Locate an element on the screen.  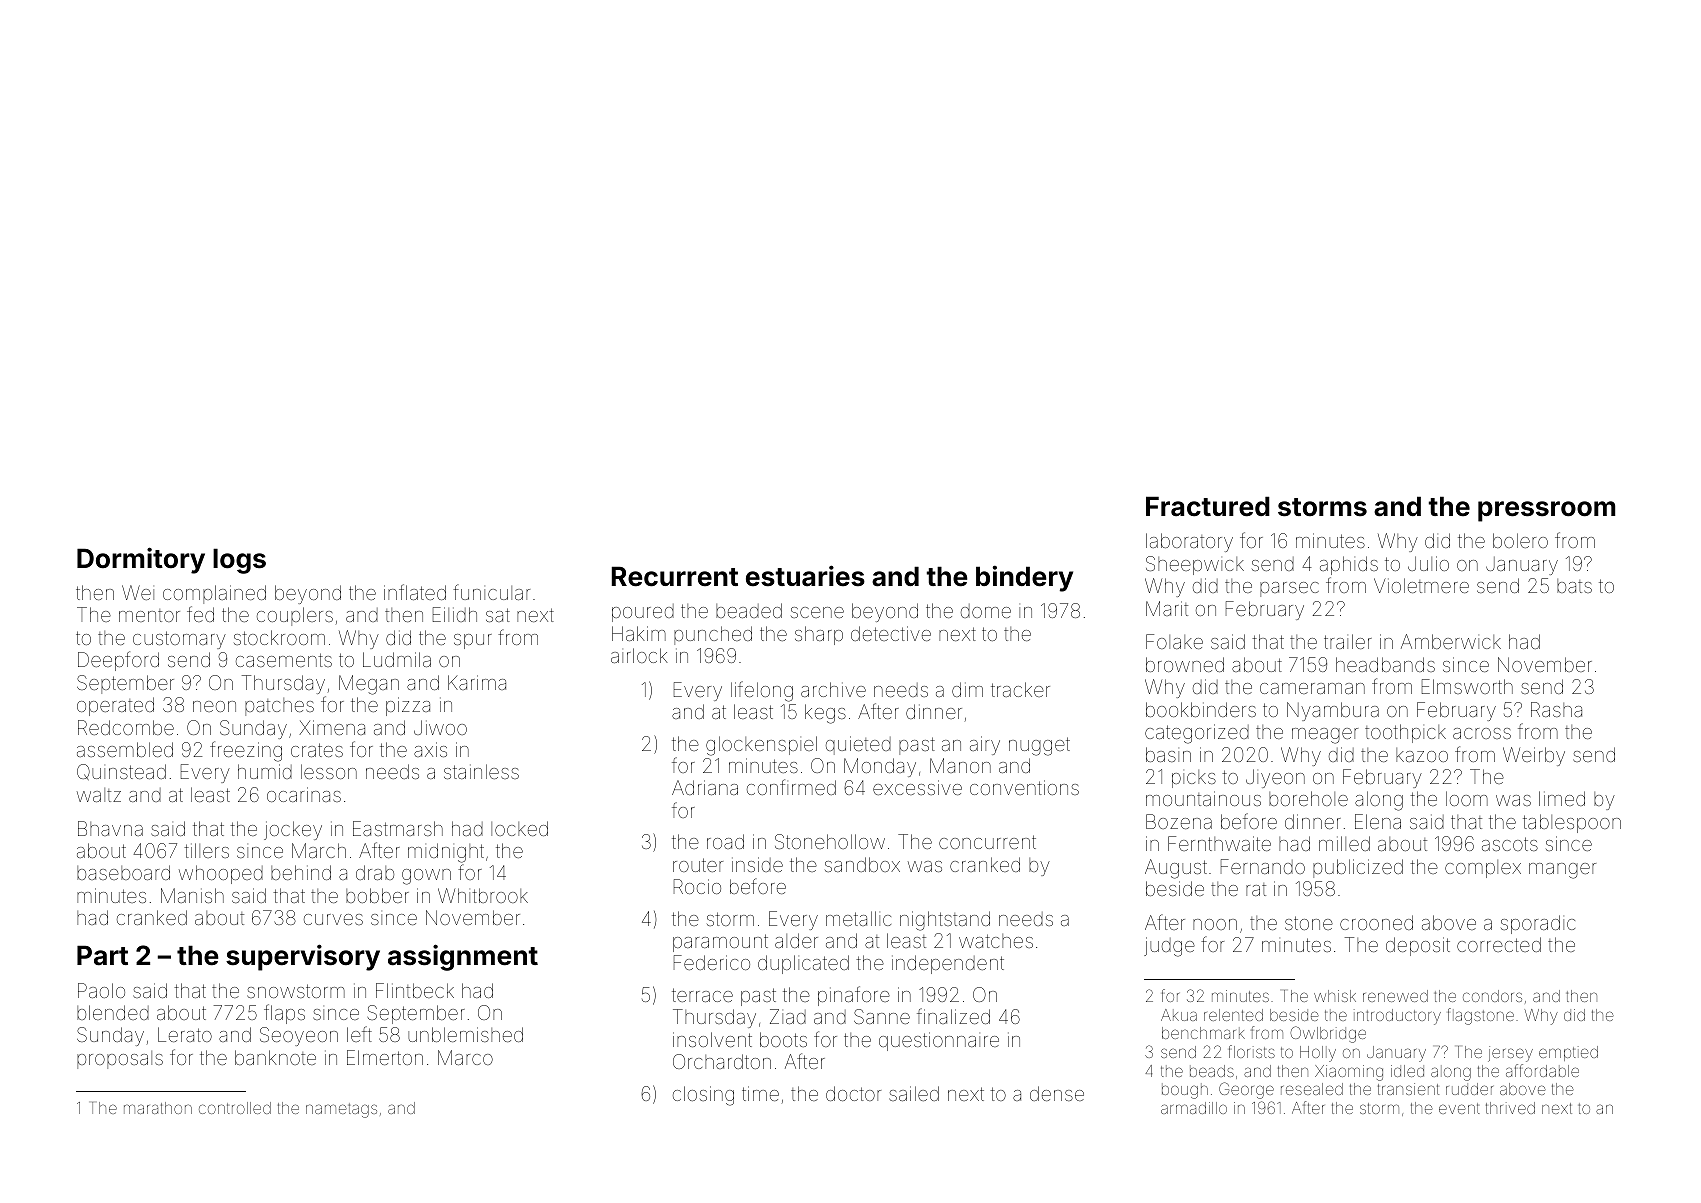
manger is located at coordinates (1562, 871).
